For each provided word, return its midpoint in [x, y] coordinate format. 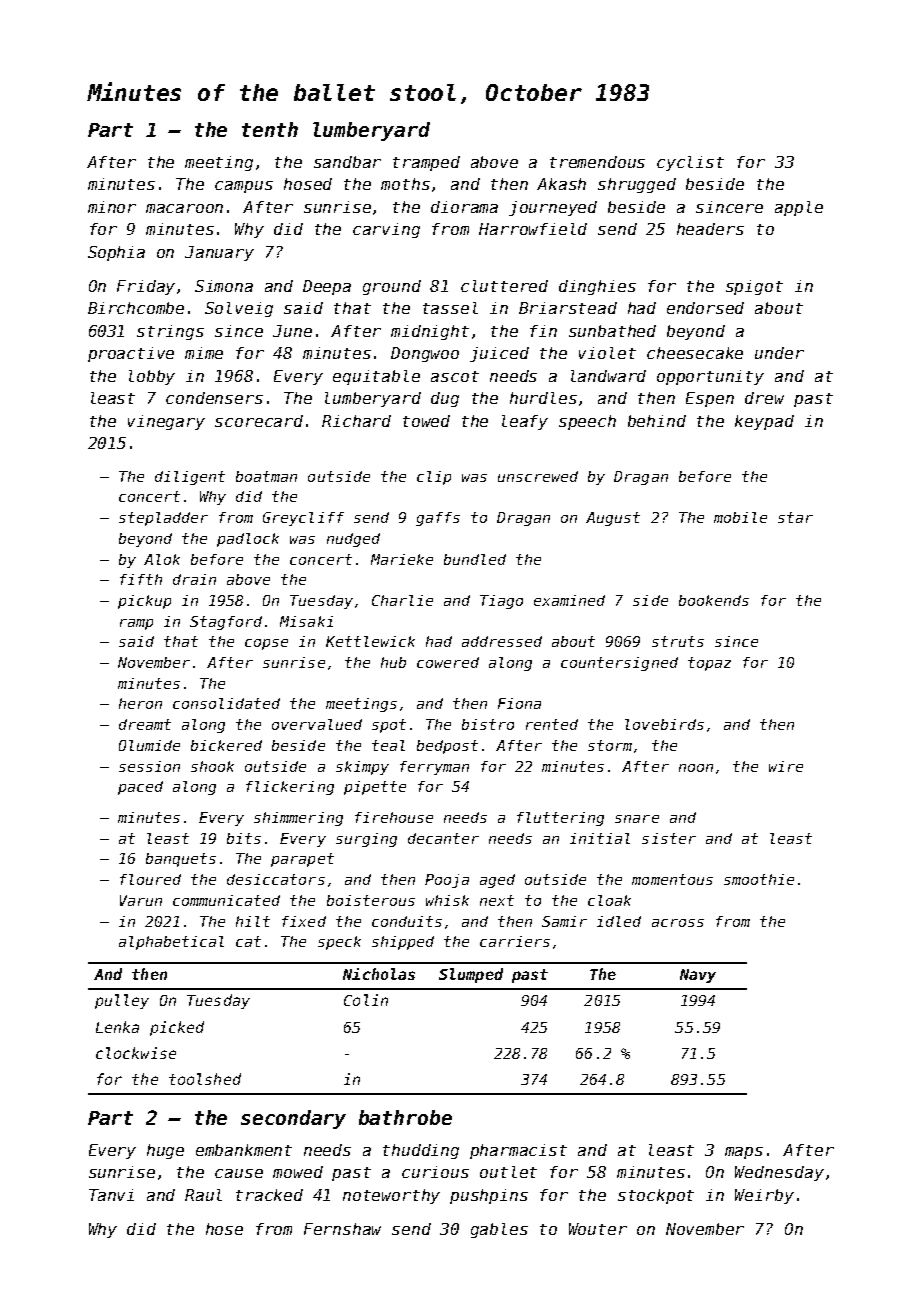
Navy [698, 976]
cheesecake [695, 353]
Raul [203, 1195]
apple [799, 208]
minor [112, 207]
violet [607, 353]
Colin [366, 1000]
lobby [152, 377]
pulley [122, 1001]
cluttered [504, 286]
